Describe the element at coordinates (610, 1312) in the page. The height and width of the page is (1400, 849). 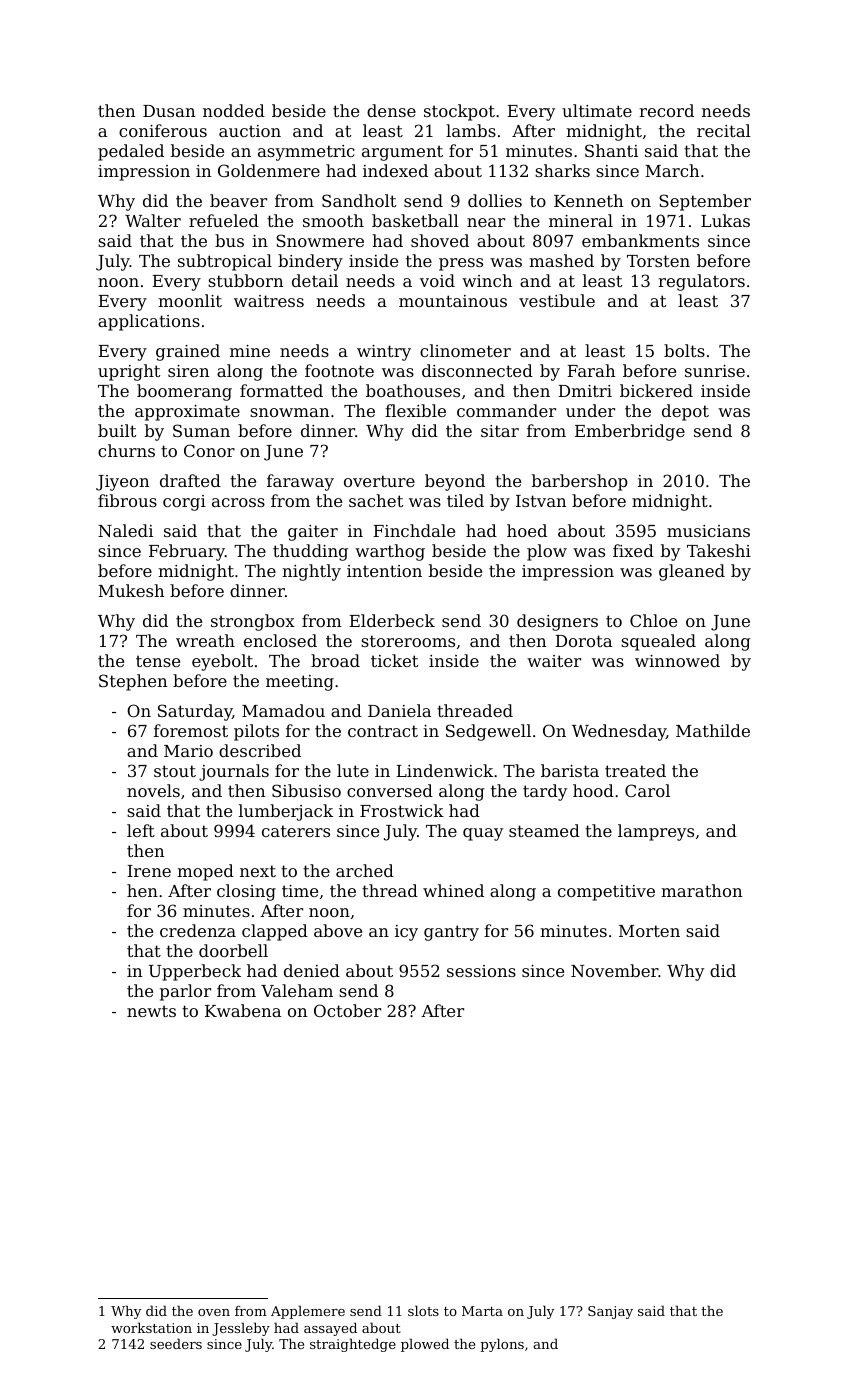
I see `Sanjay` at that location.
